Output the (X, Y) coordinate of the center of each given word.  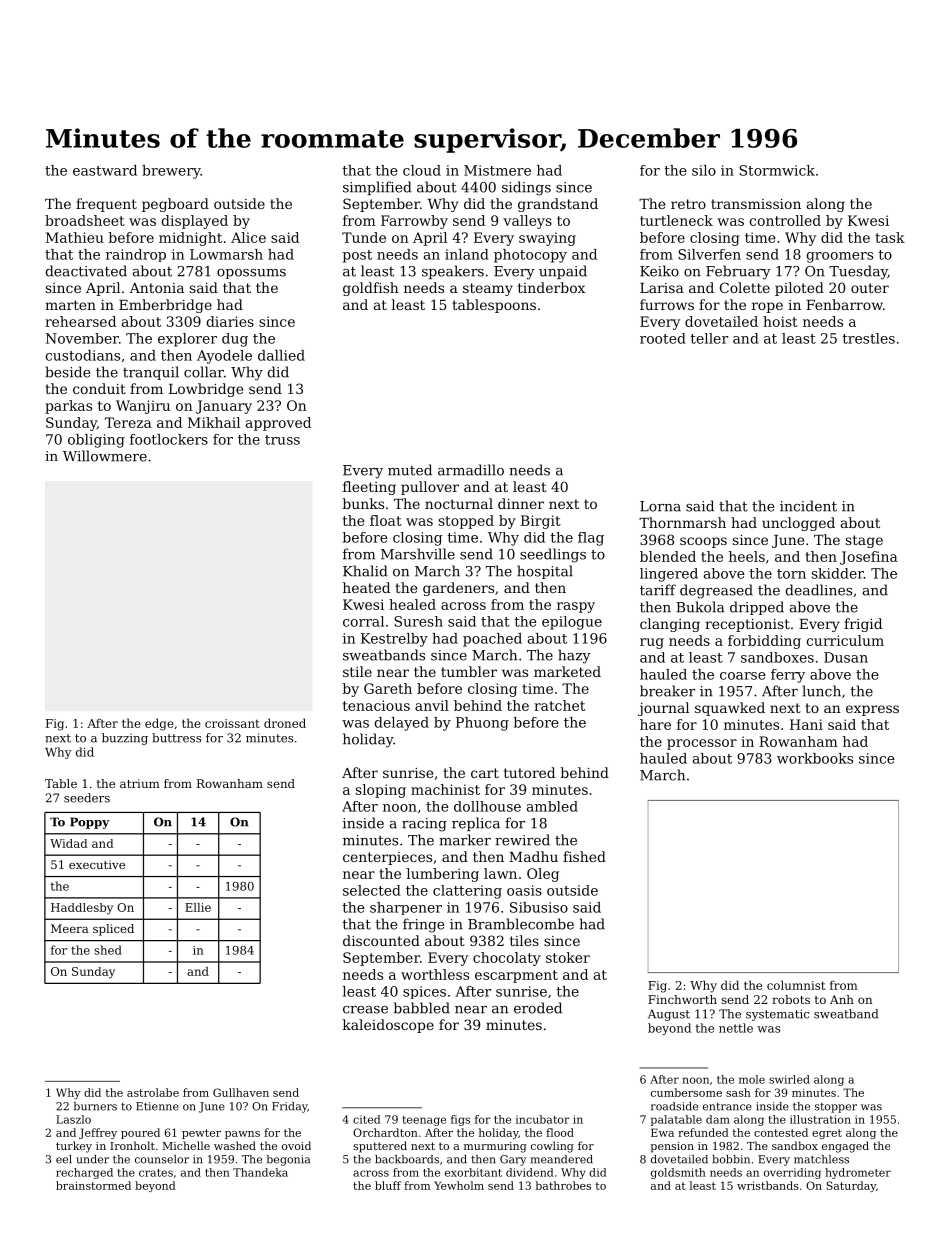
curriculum (845, 640)
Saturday (851, 1186)
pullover (430, 488)
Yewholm (459, 1185)
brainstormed (93, 1185)
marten (70, 305)
